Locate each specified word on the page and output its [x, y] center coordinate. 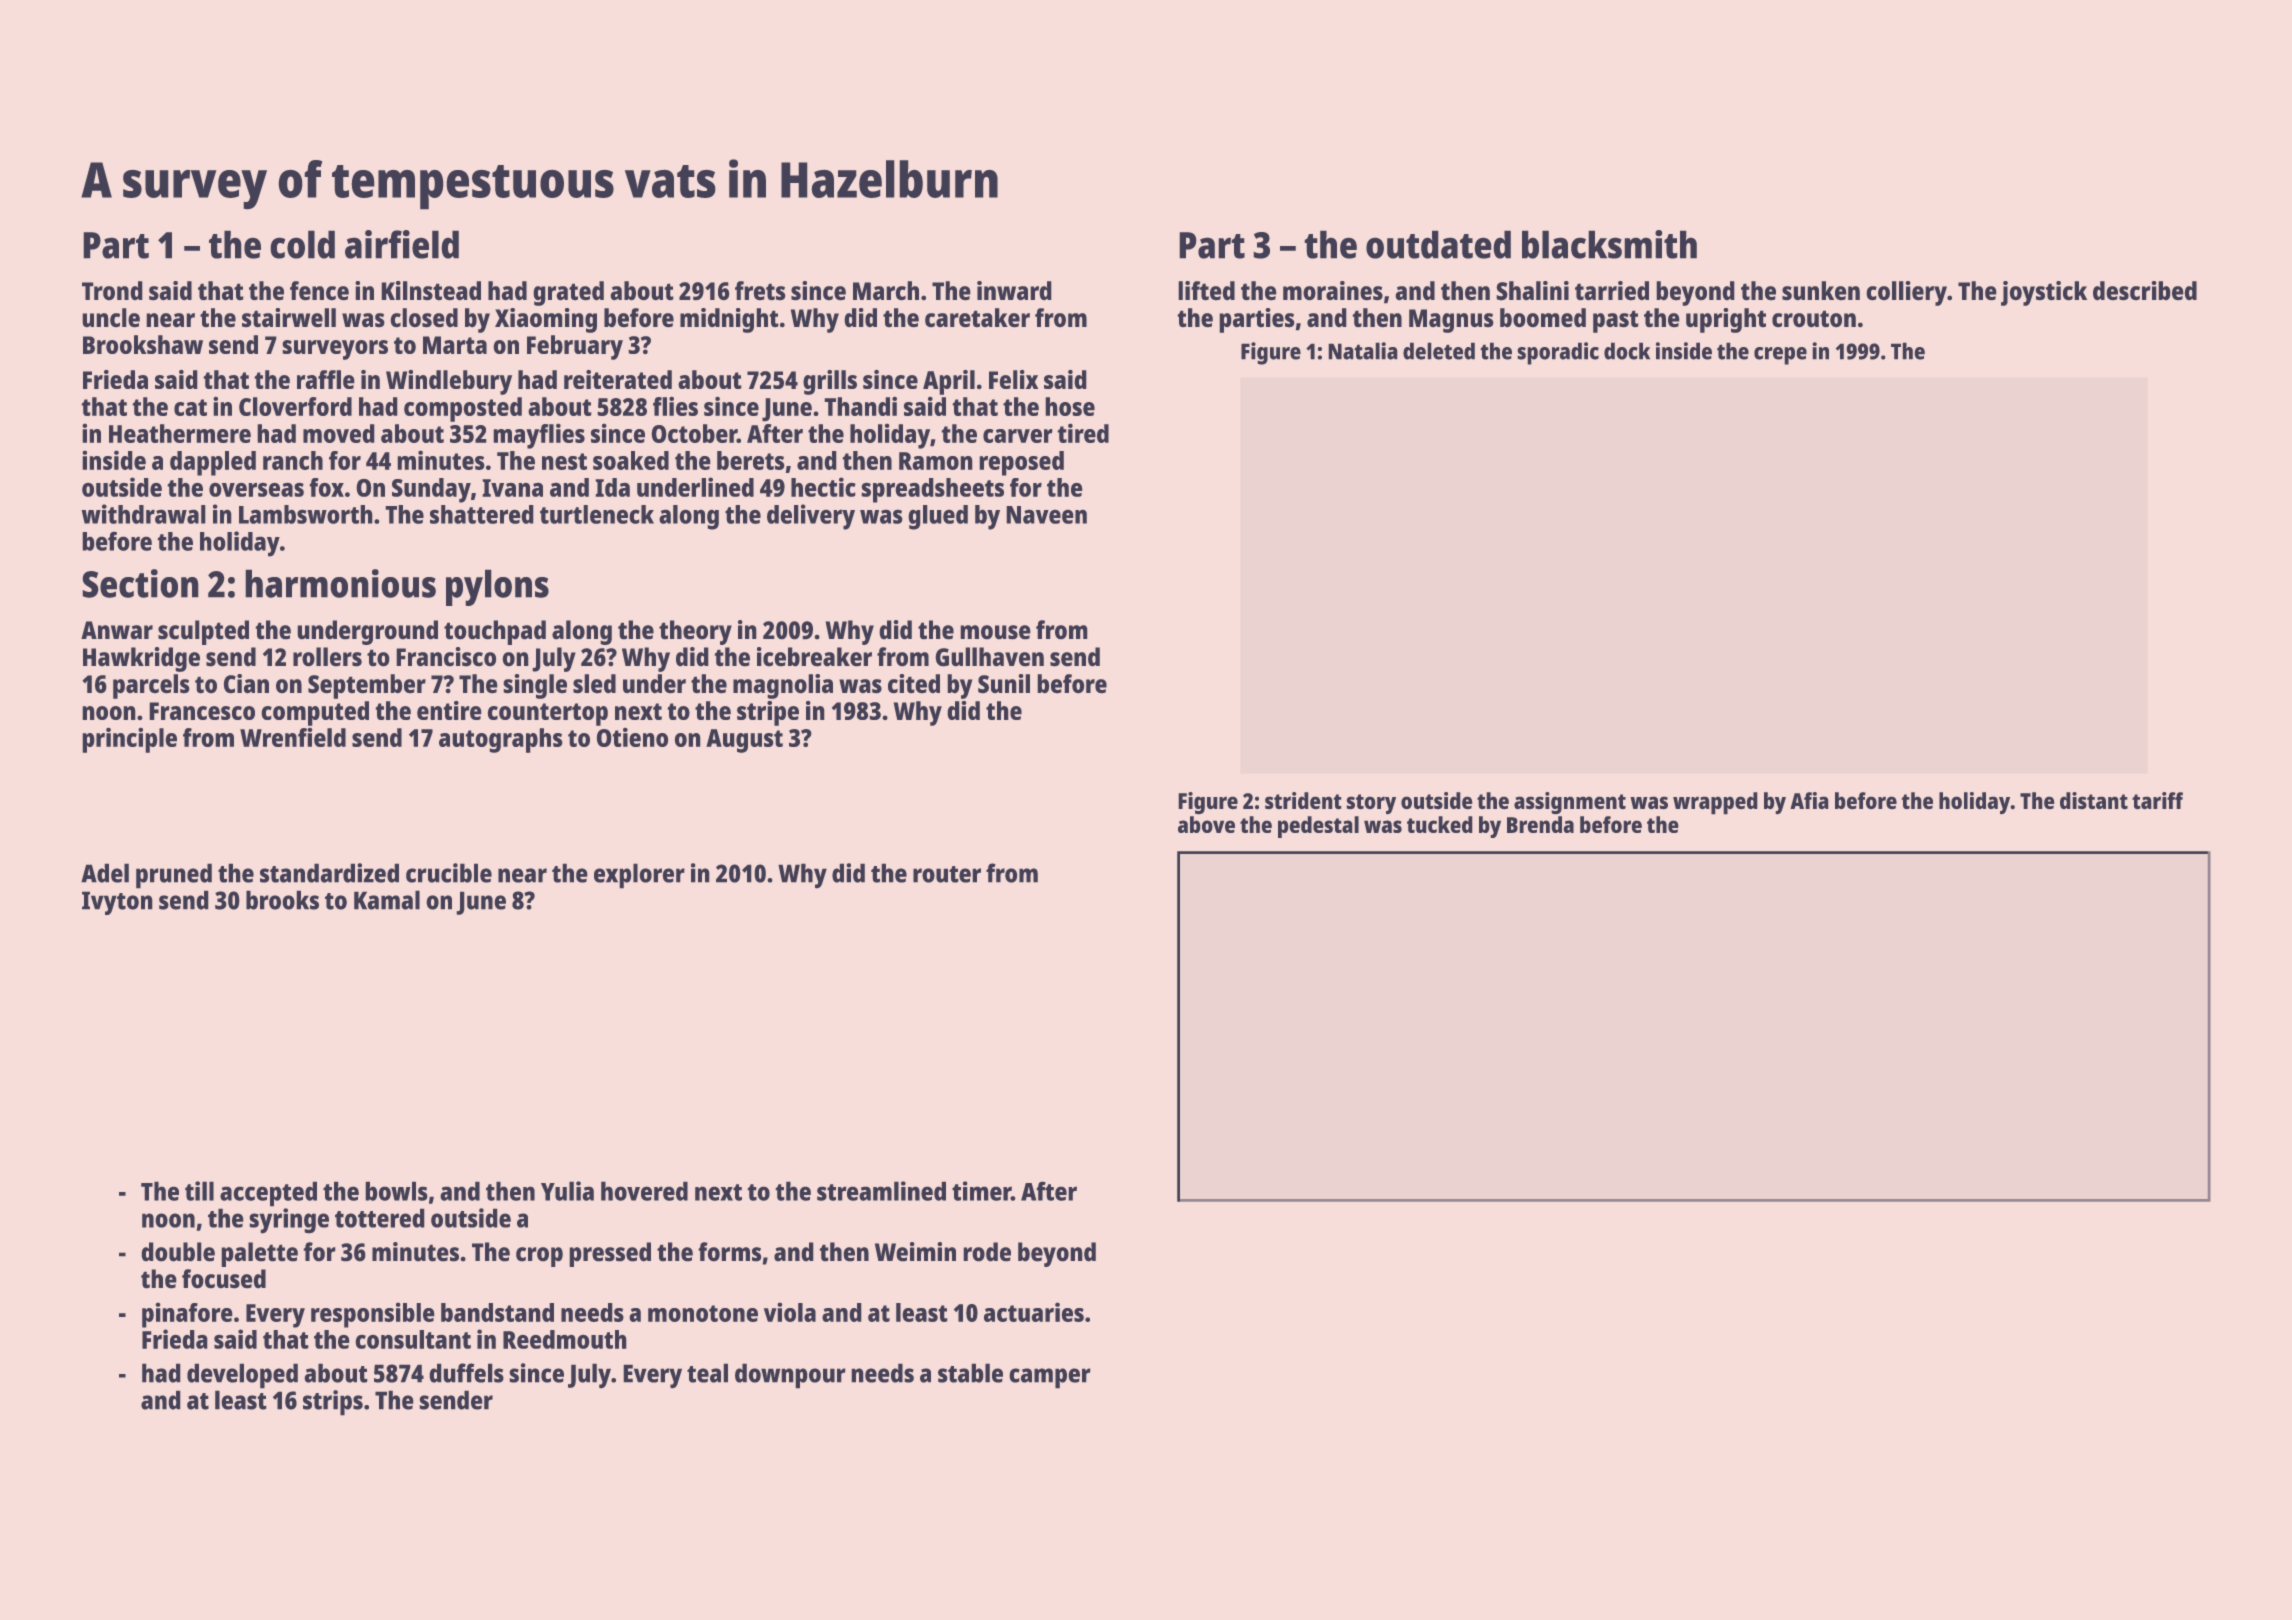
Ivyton [117, 903]
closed [424, 318]
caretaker [977, 318]
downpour [790, 1376]
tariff [2157, 801]
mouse [995, 632]
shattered [482, 514]
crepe [1780, 356]
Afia [1809, 801]
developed [242, 1376]
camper [1050, 1378]
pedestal [1318, 827]
